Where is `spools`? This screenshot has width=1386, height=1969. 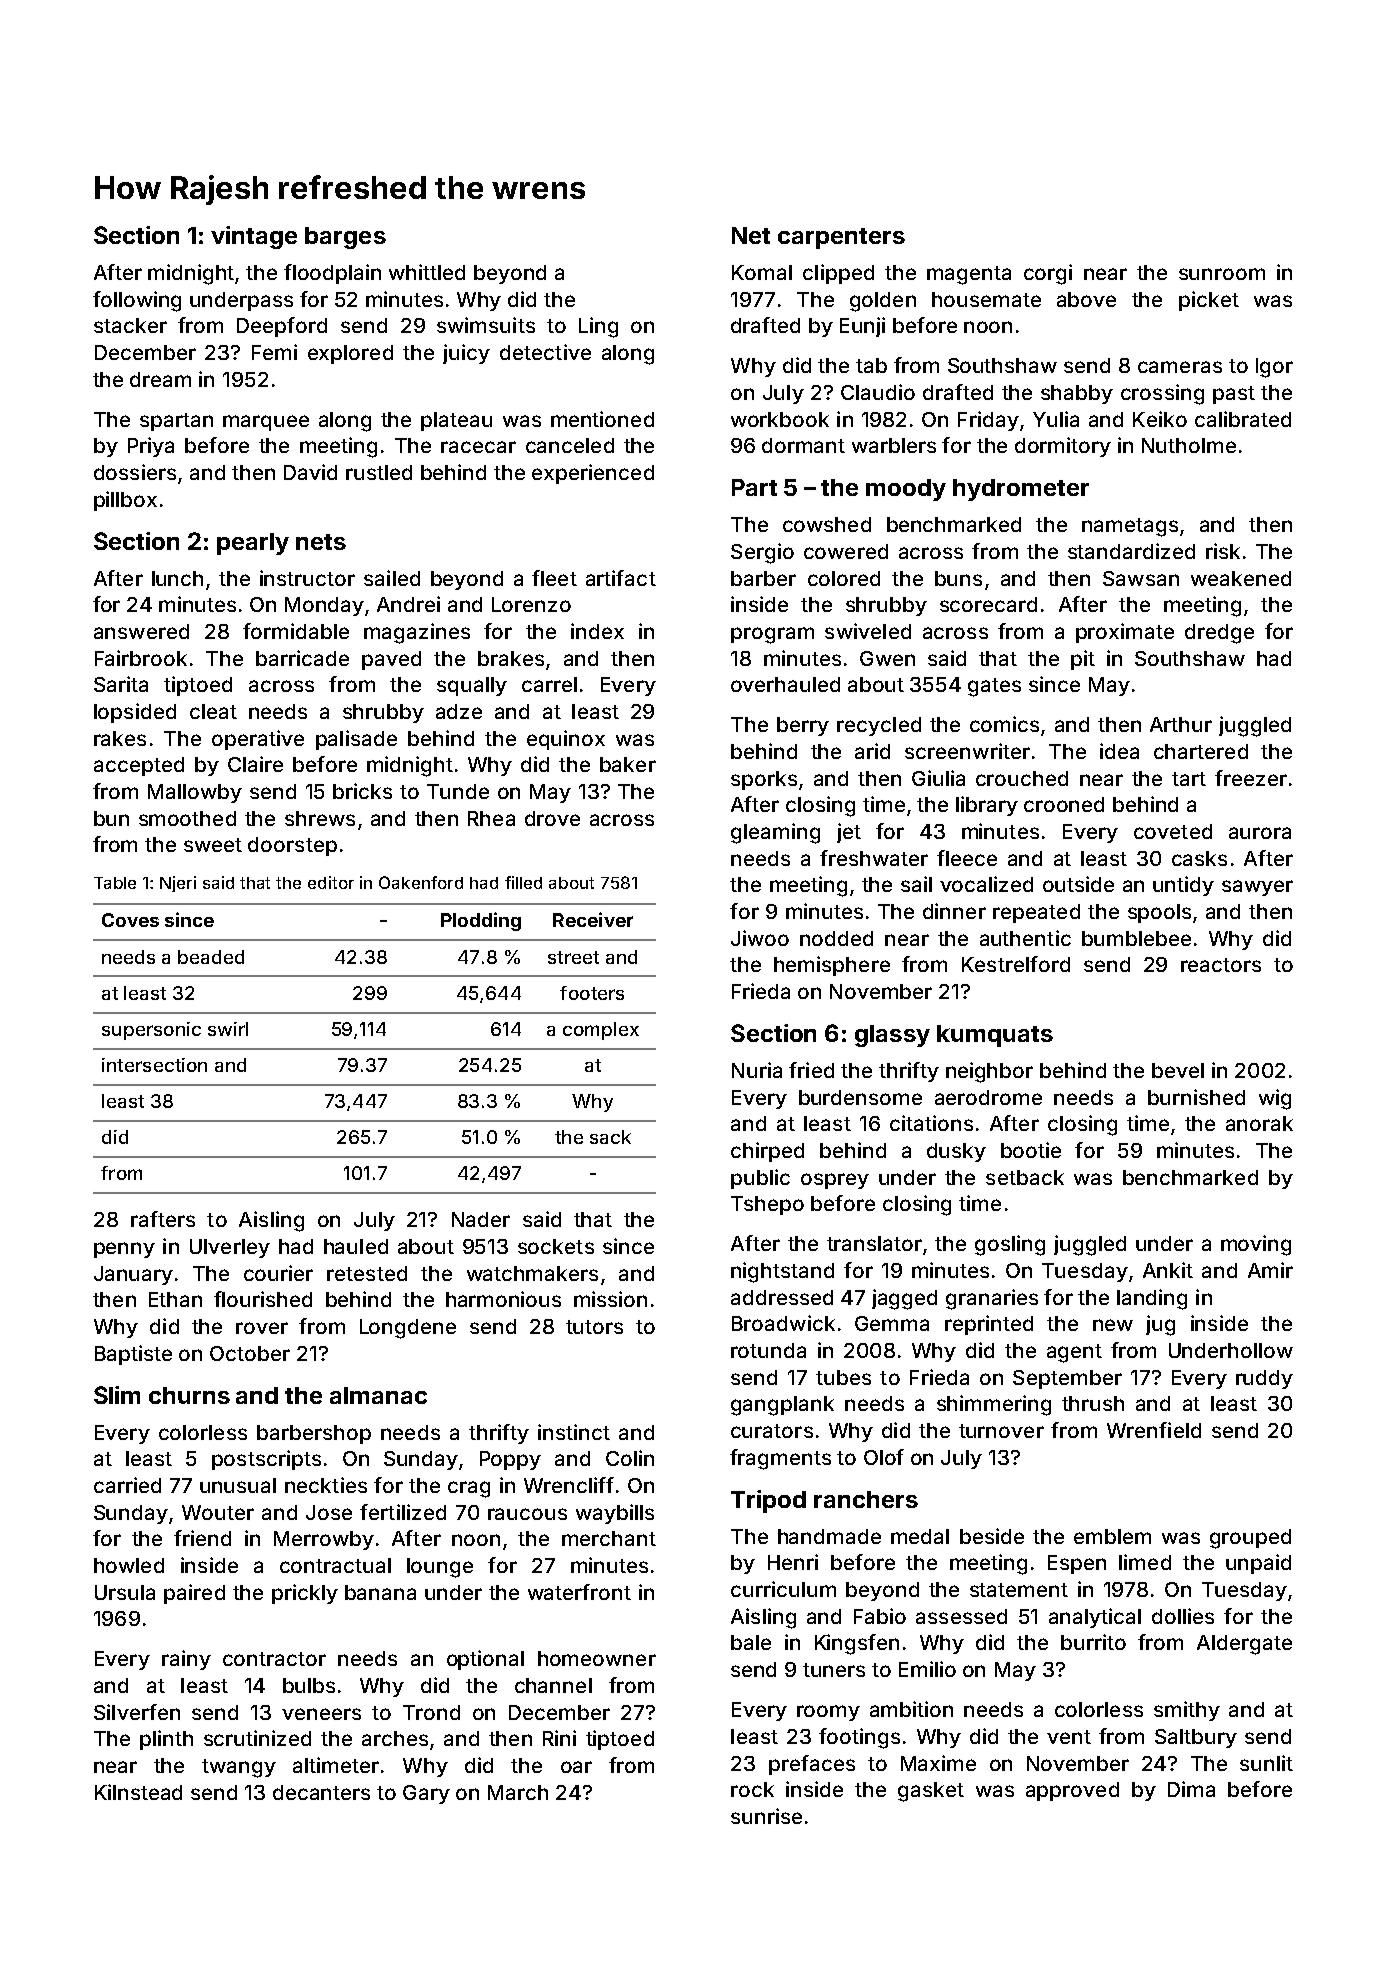 spools is located at coordinates (1159, 913).
